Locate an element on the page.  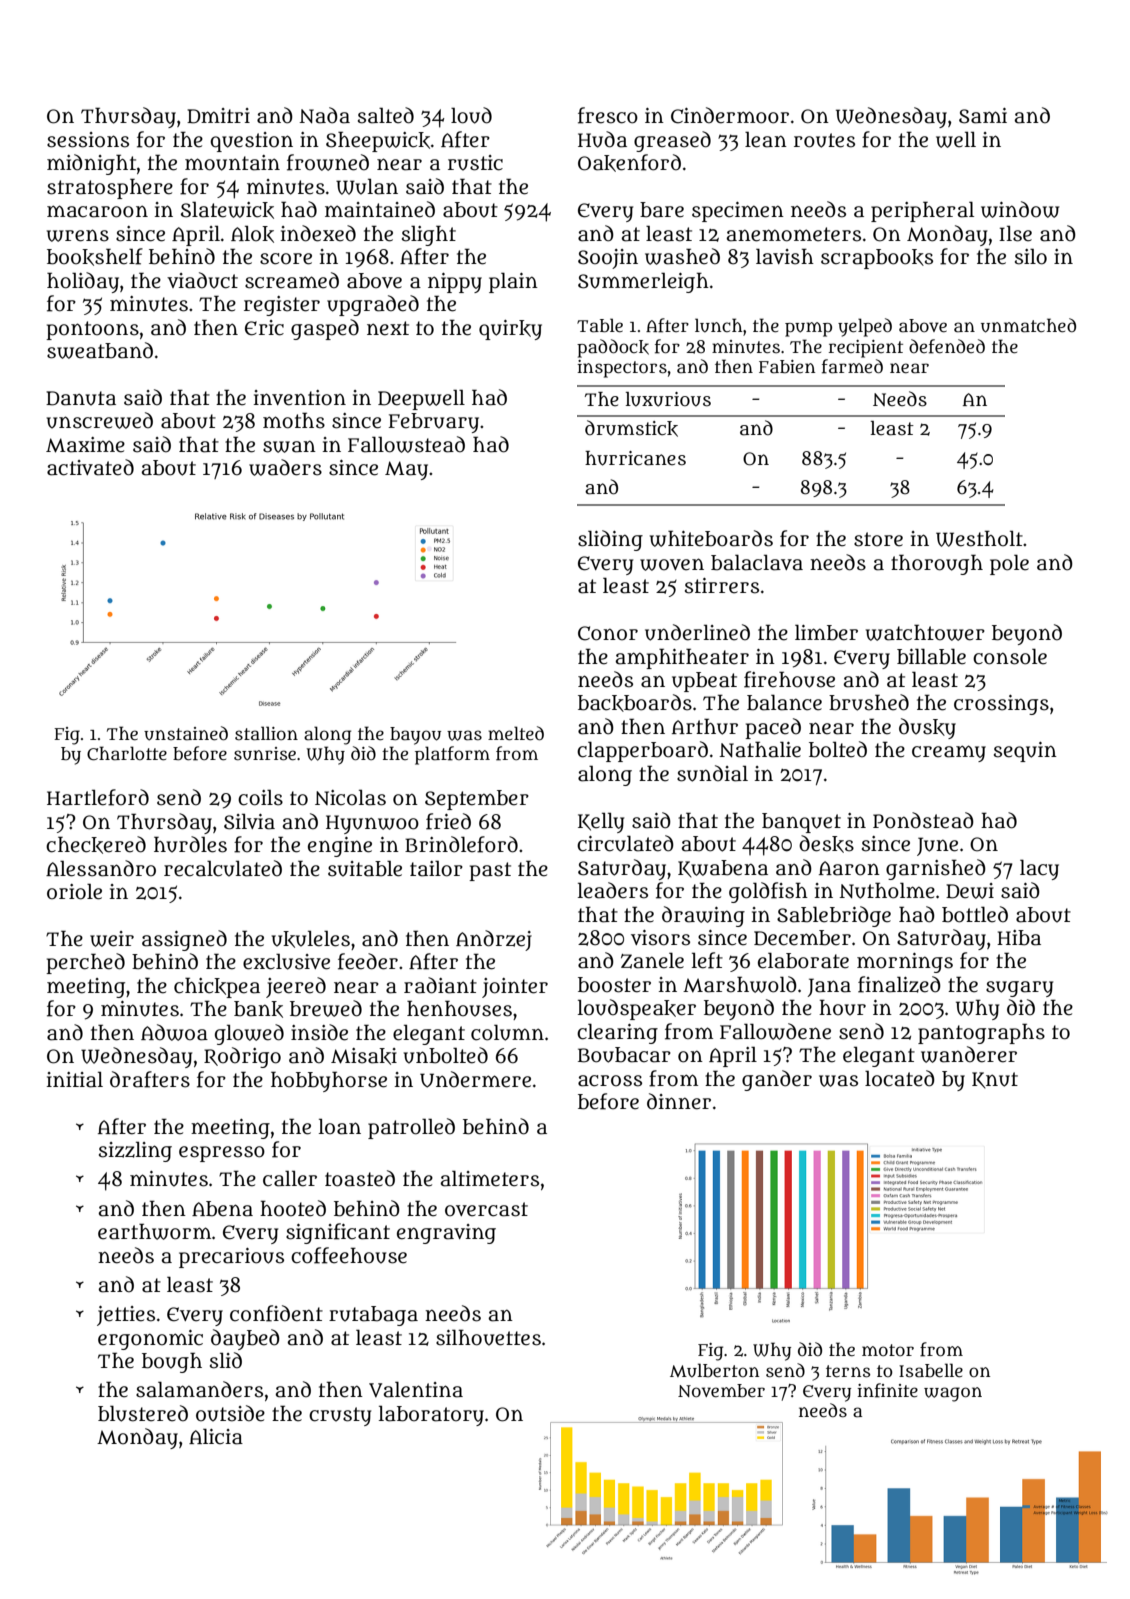
terns is located at coordinates (848, 1371).
